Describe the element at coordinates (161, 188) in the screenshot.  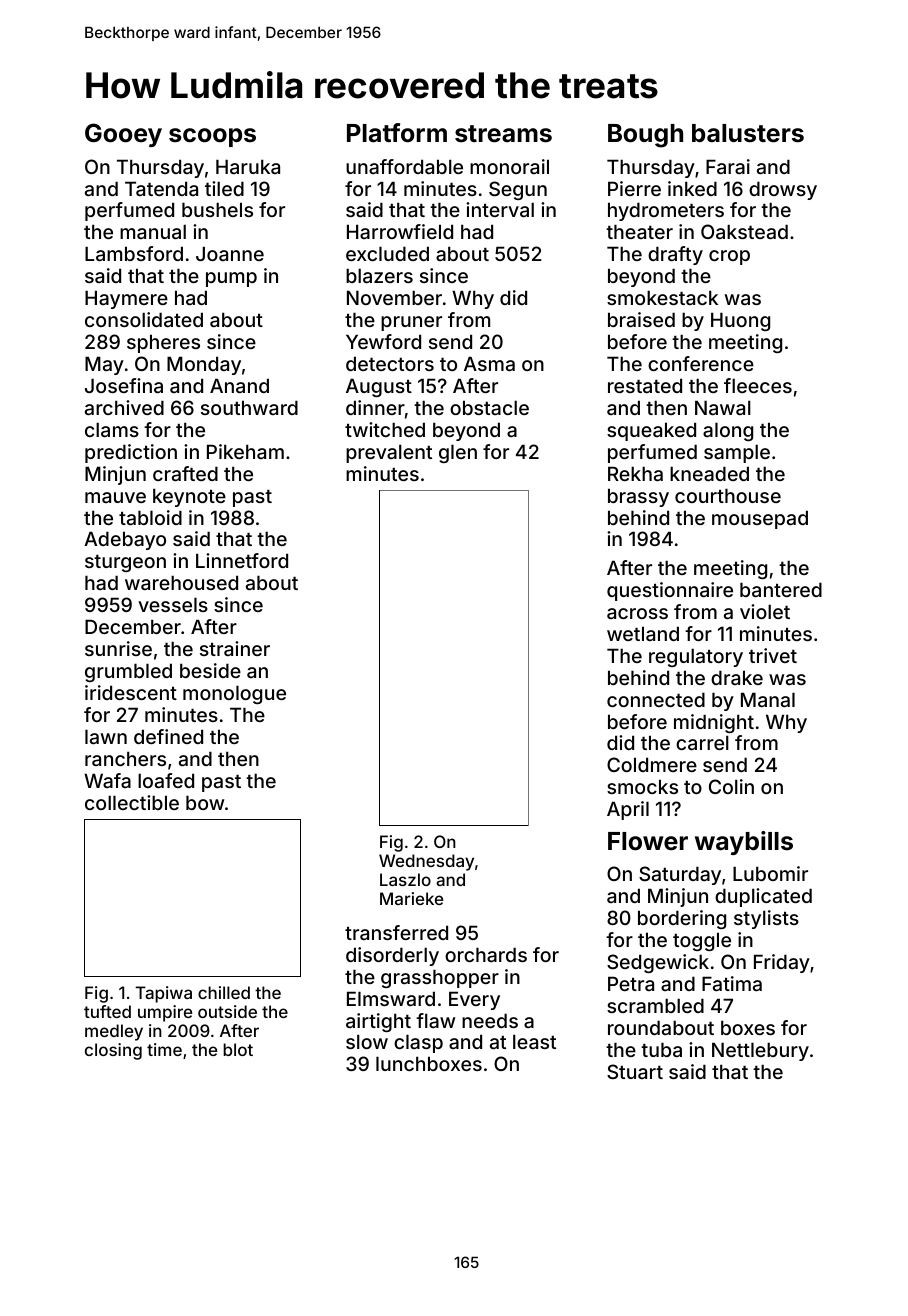
I see `Tatenda` at that location.
